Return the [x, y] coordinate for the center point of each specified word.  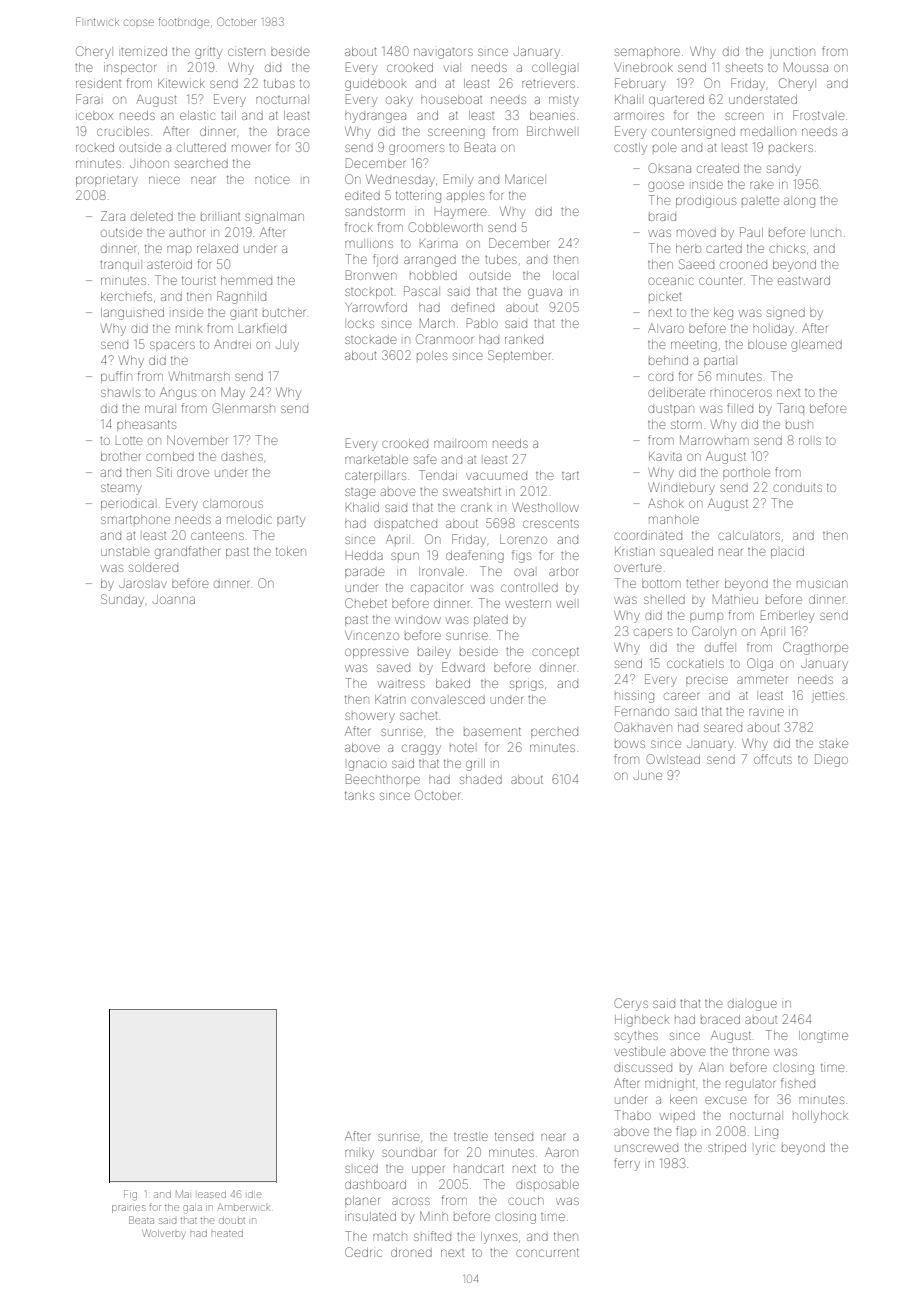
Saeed [696, 264]
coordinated [648, 536]
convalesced [448, 700]
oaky [399, 101]
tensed [514, 1136]
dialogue [752, 1005]
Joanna [174, 599]
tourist [199, 280]
